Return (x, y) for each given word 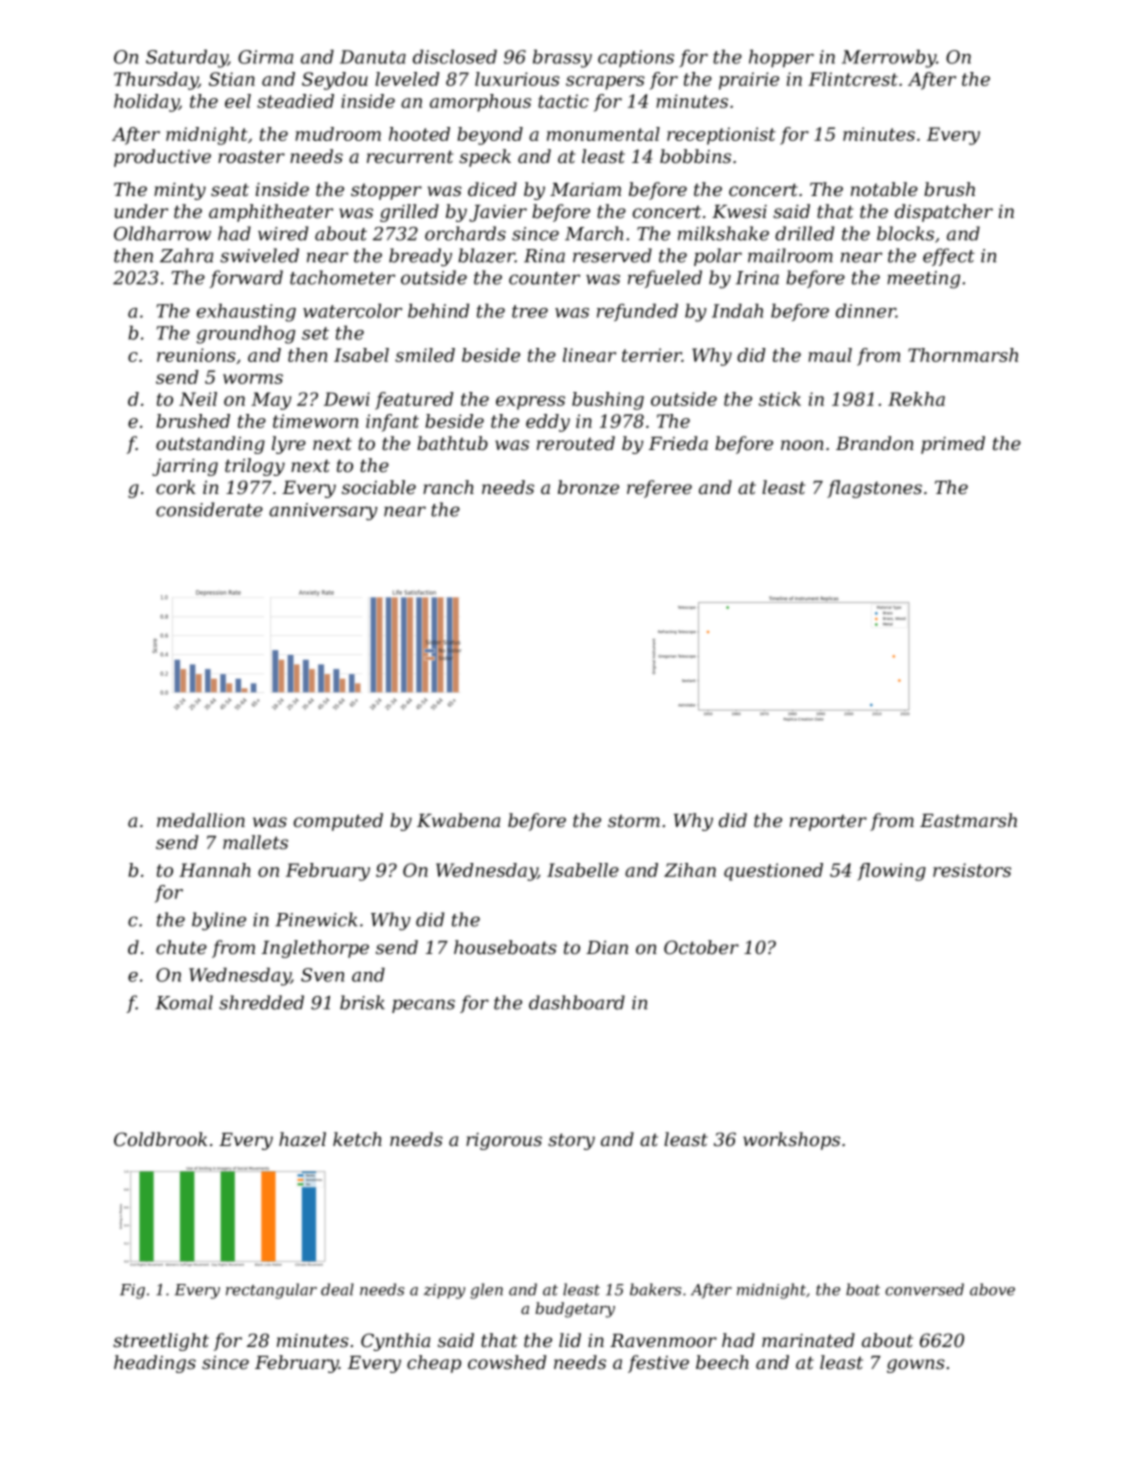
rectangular (271, 1291)
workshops (791, 1141)
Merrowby (889, 58)
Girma (265, 57)
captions (636, 58)
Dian (607, 947)
